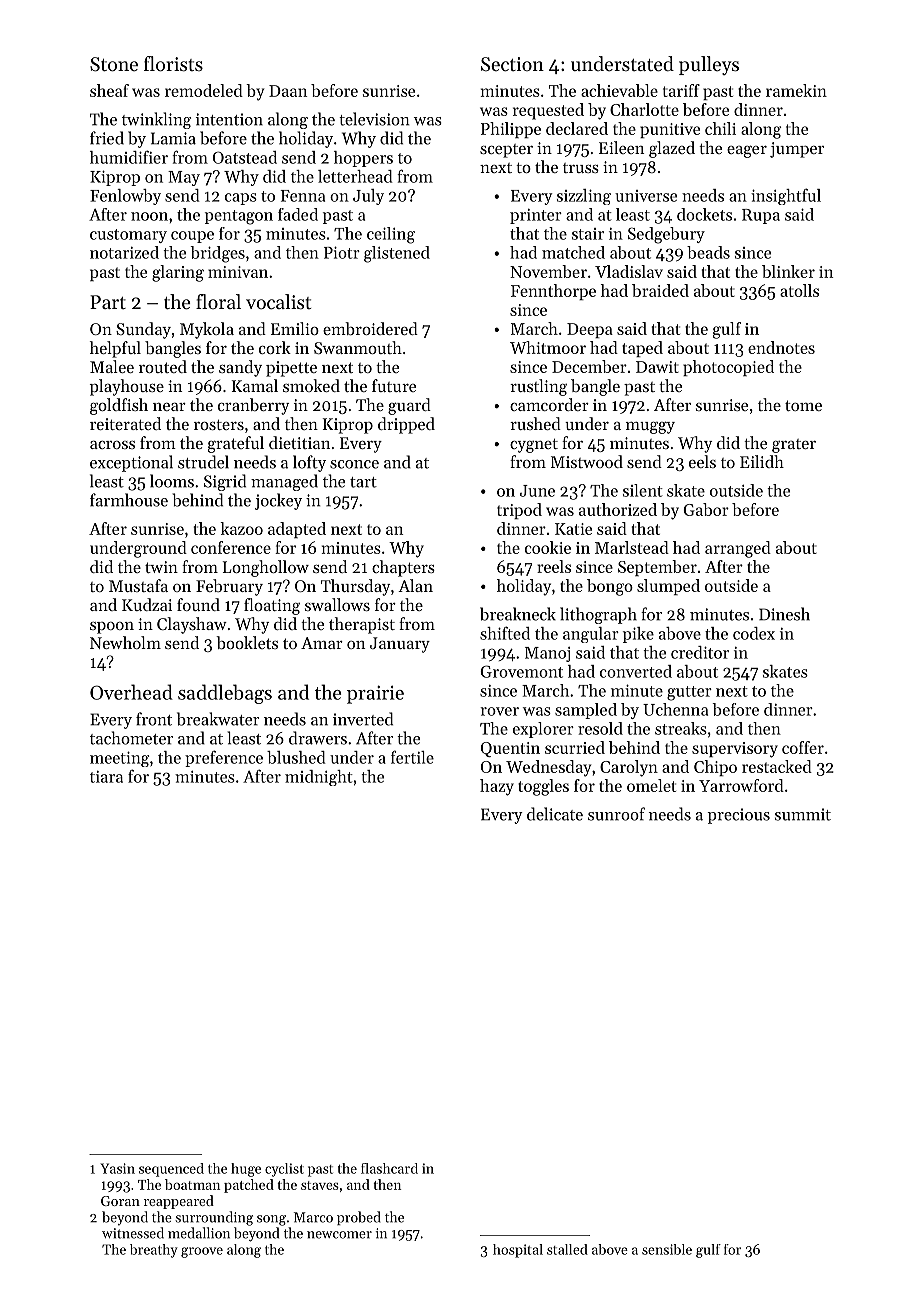  I want to click on therapist, so click(362, 625).
